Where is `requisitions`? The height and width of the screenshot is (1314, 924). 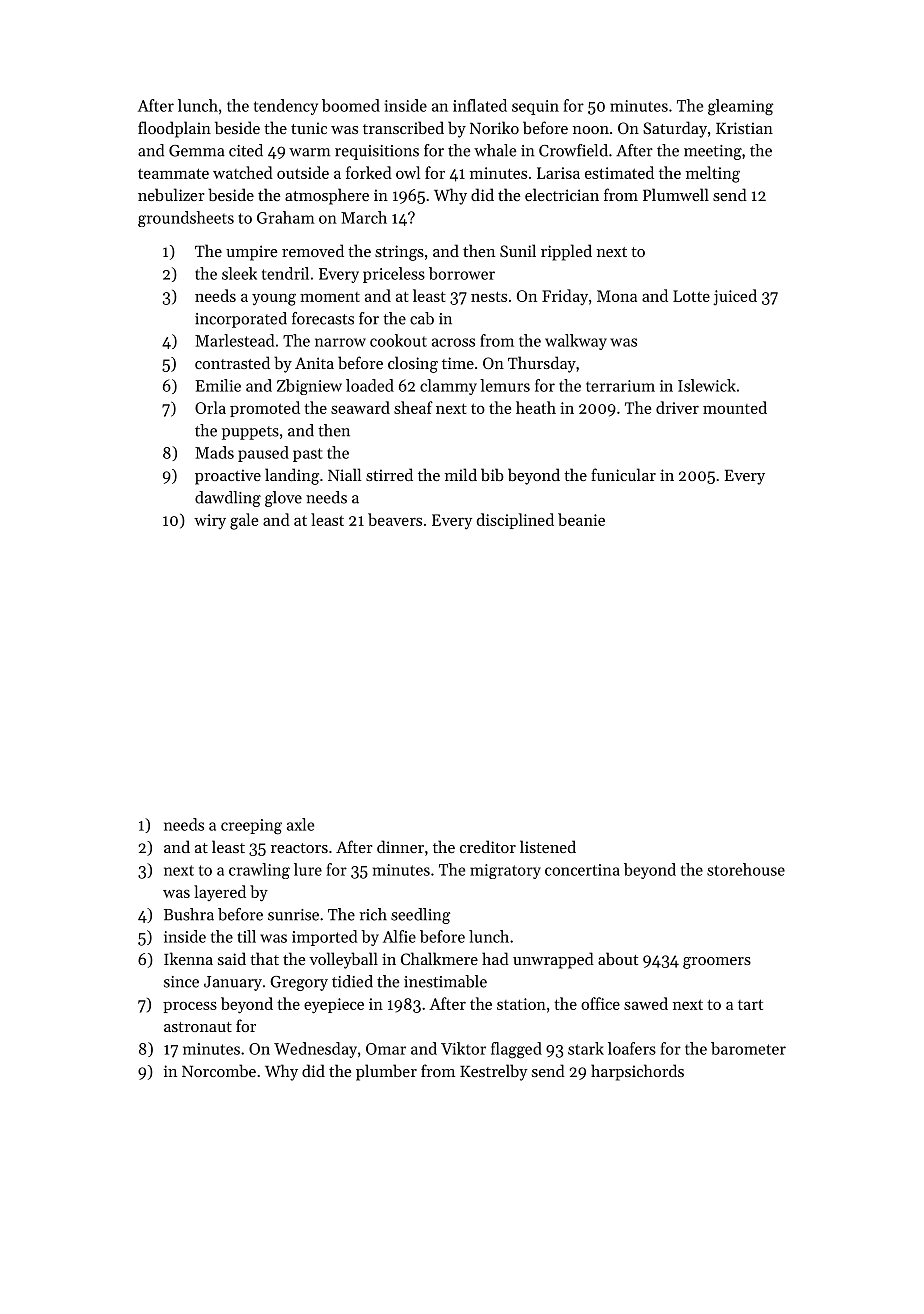 requisitions is located at coordinates (377, 152).
